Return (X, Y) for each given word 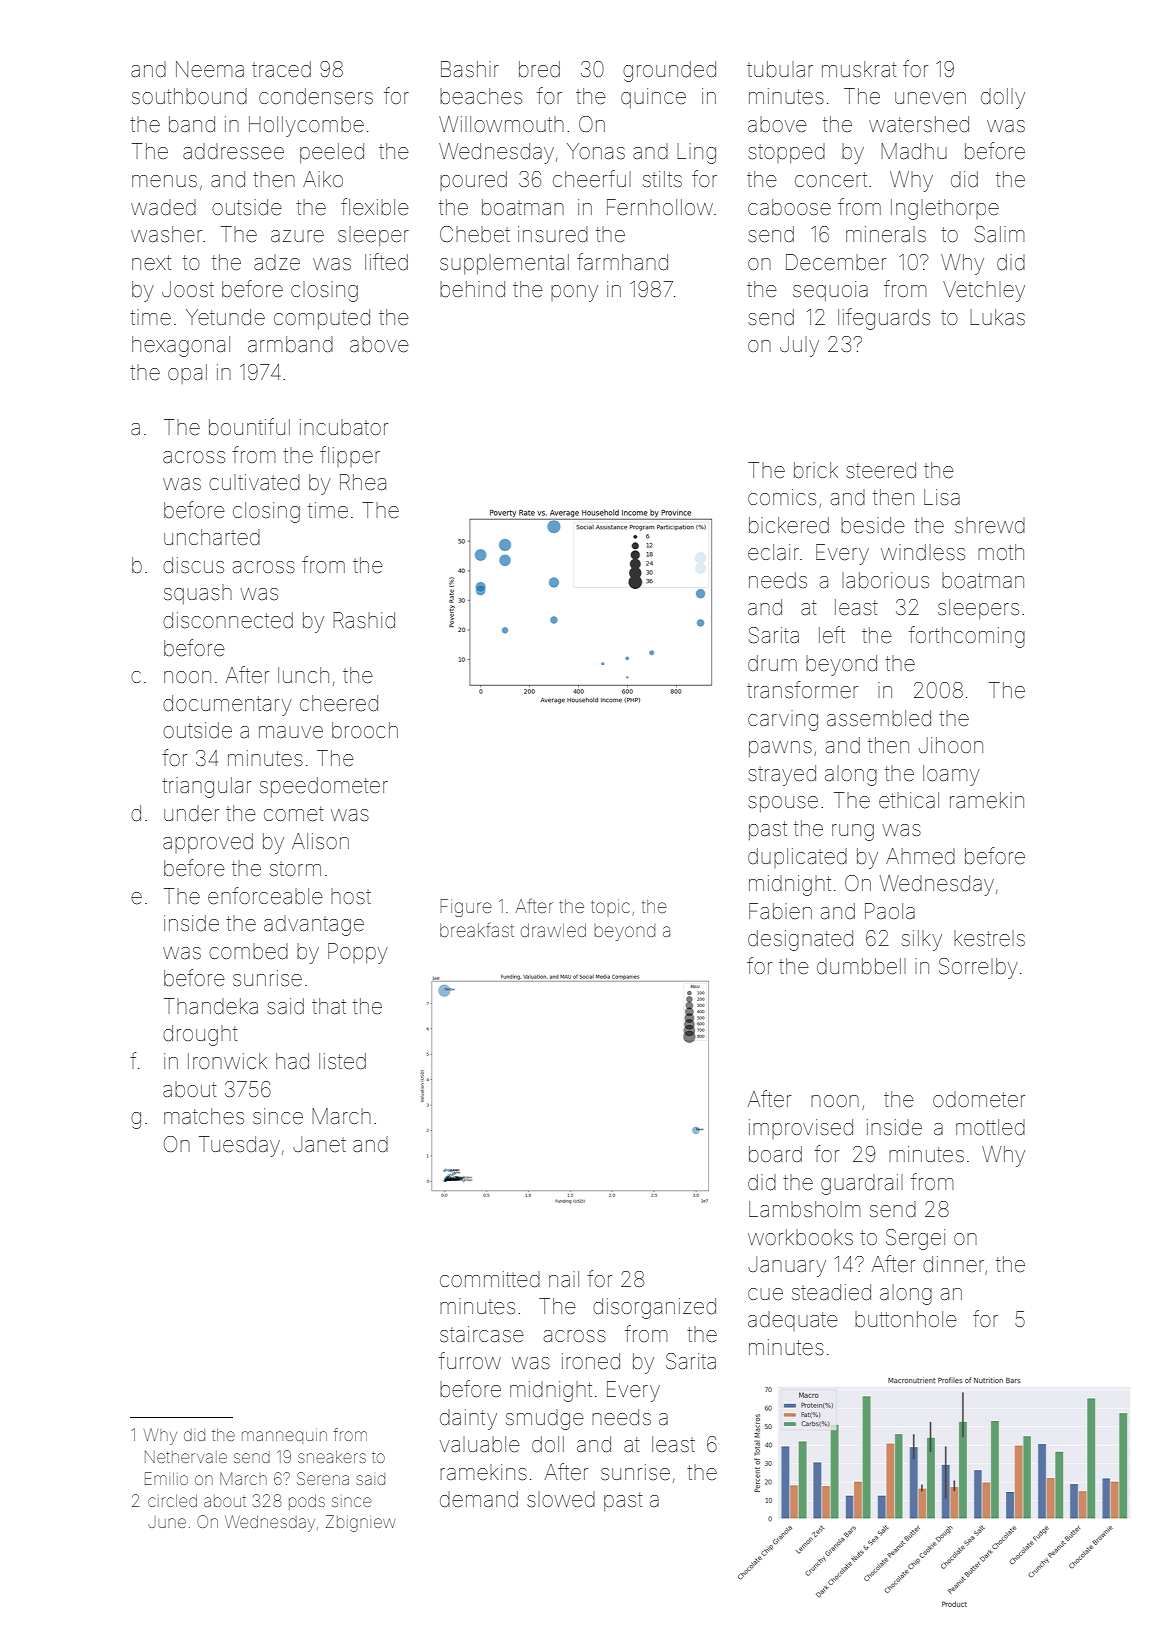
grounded (669, 71)
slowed (561, 1499)
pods (307, 1502)
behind (472, 289)
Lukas (997, 317)
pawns (780, 749)
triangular (206, 787)
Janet (319, 1144)
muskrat (859, 69)
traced (281, 69)
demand (479, 1499)
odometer (979, 1099)
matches (204, 1116)
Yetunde (225, 317)
